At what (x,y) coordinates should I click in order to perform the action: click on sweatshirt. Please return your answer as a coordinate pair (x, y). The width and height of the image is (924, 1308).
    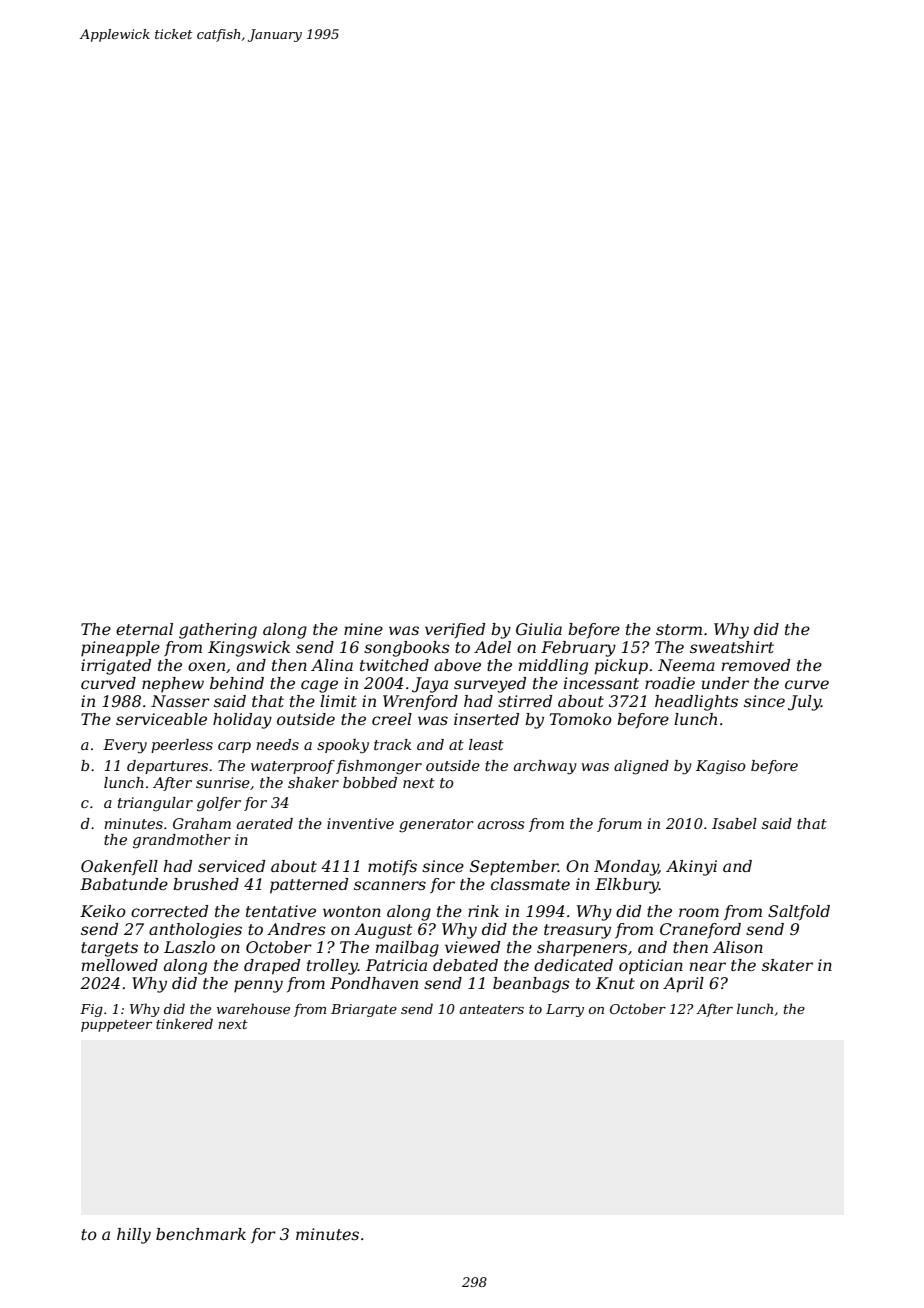
    Looking at the image, I should click on (732, 647).
